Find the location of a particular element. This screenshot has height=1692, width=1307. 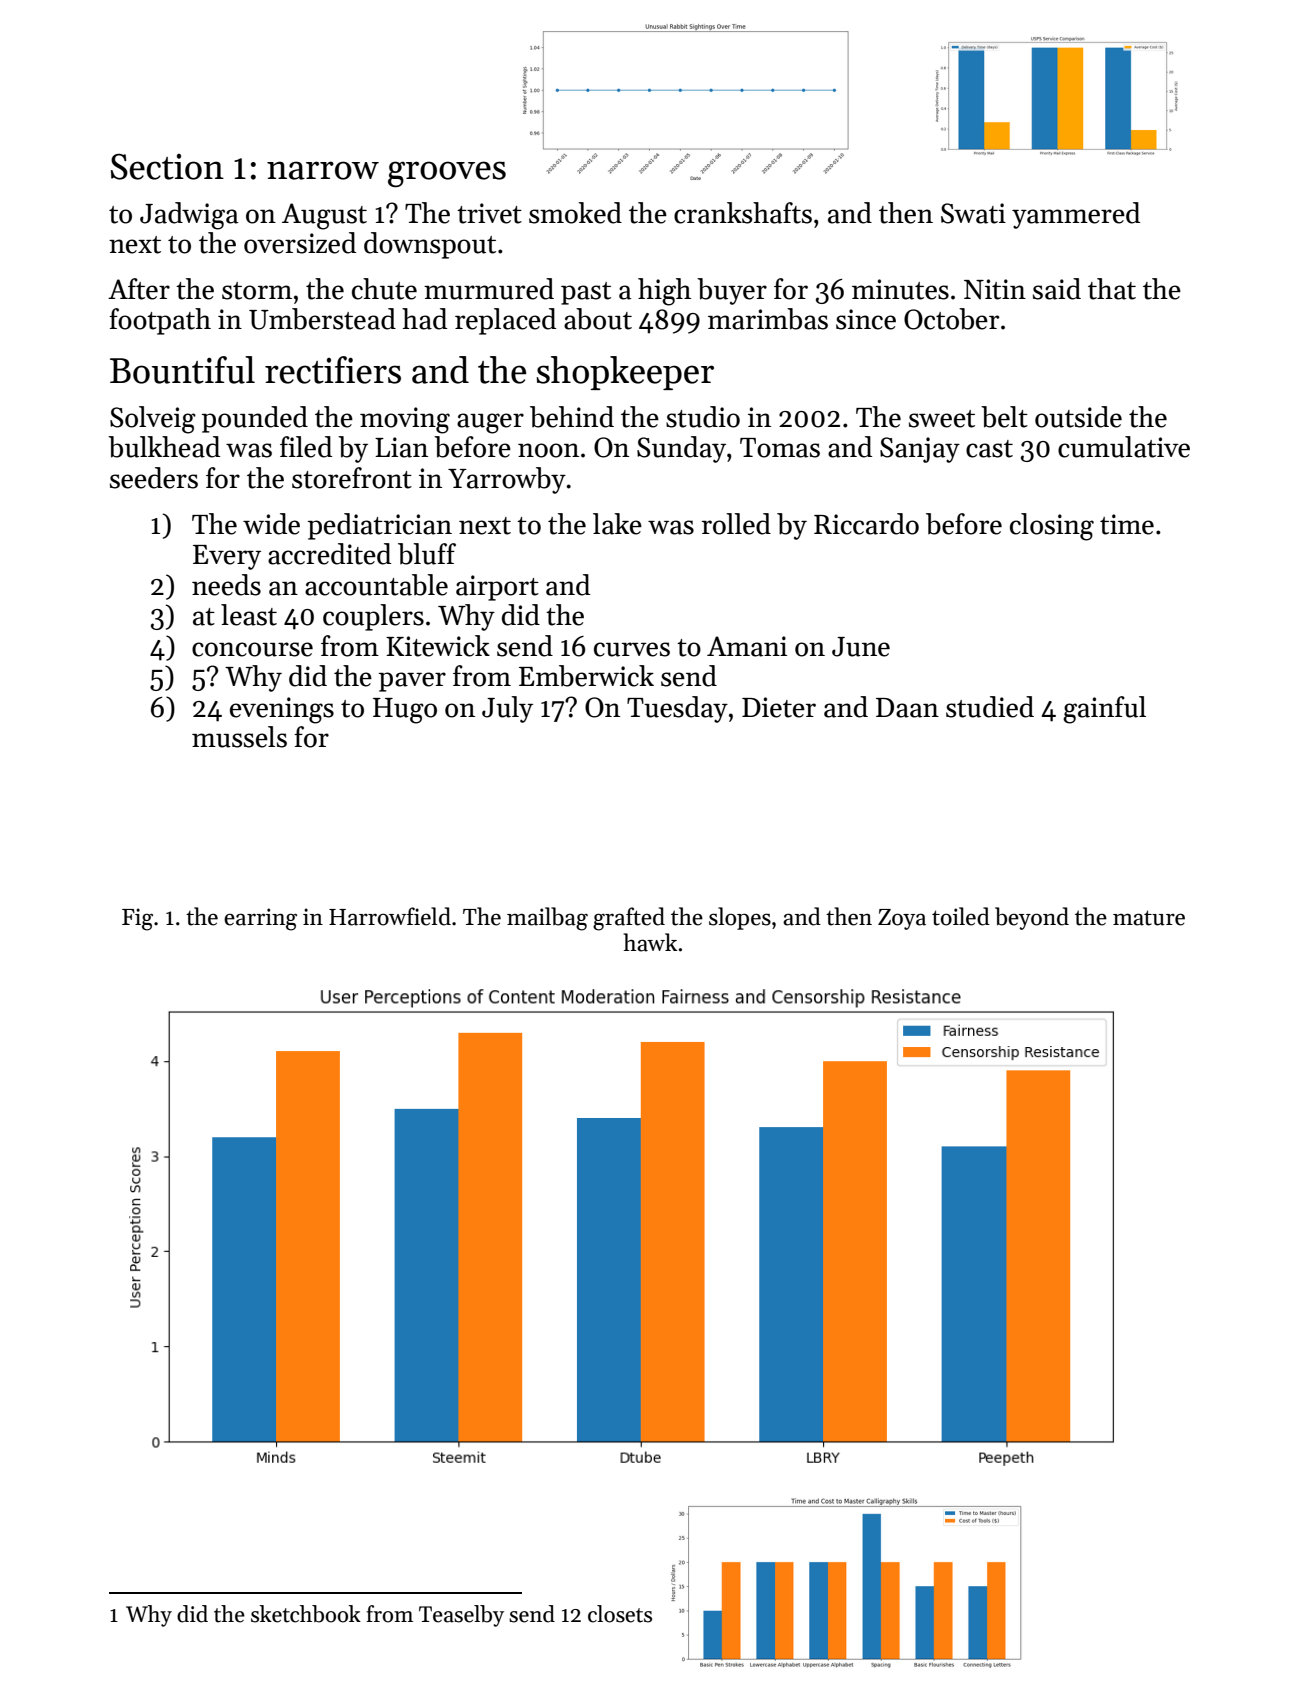

sketchbook is located at coordinates (306, 1614).
